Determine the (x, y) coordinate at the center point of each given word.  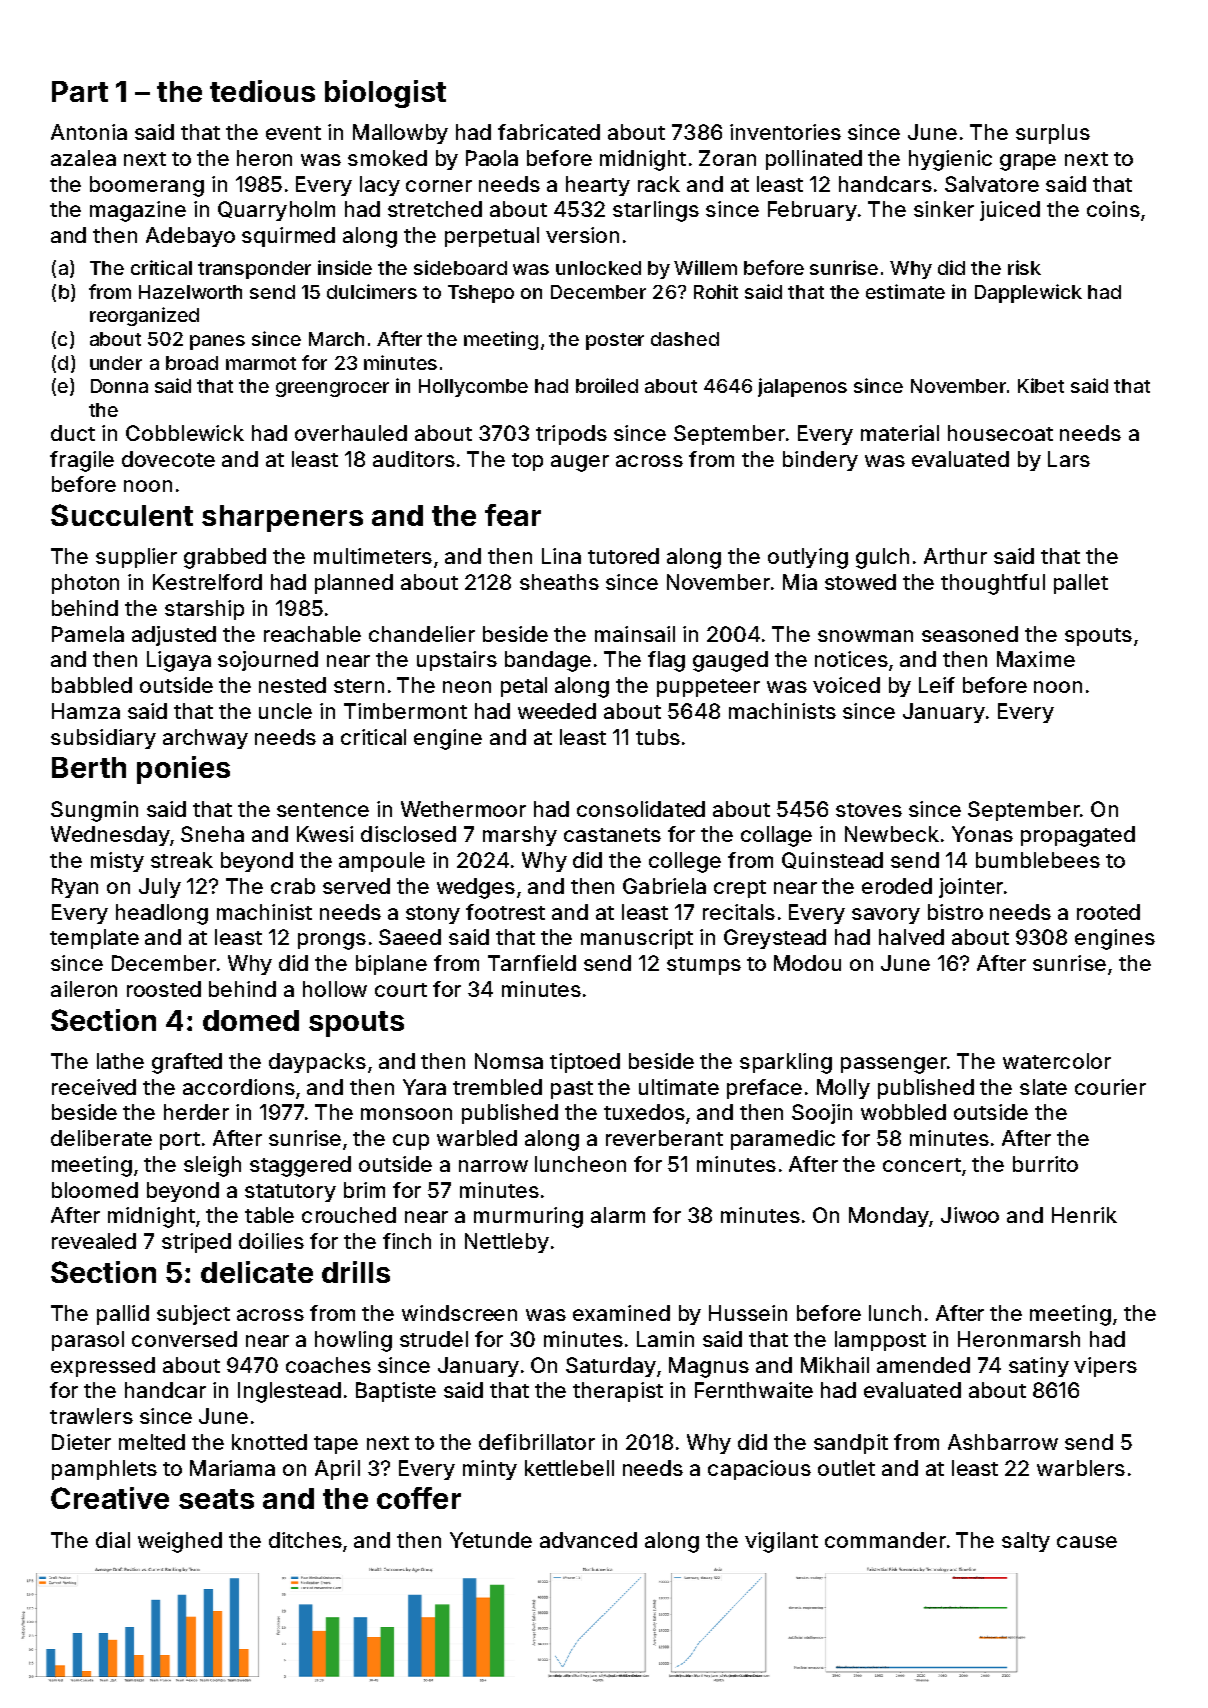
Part (80, 91)
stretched (435, 209)
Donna (119, 386)
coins (1113, 209)
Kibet (1041, 385)
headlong (162, 914)
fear (513, 515)
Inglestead (289, 1392)
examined (621, 1313)
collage (776, 836)
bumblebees (1038, 860)
